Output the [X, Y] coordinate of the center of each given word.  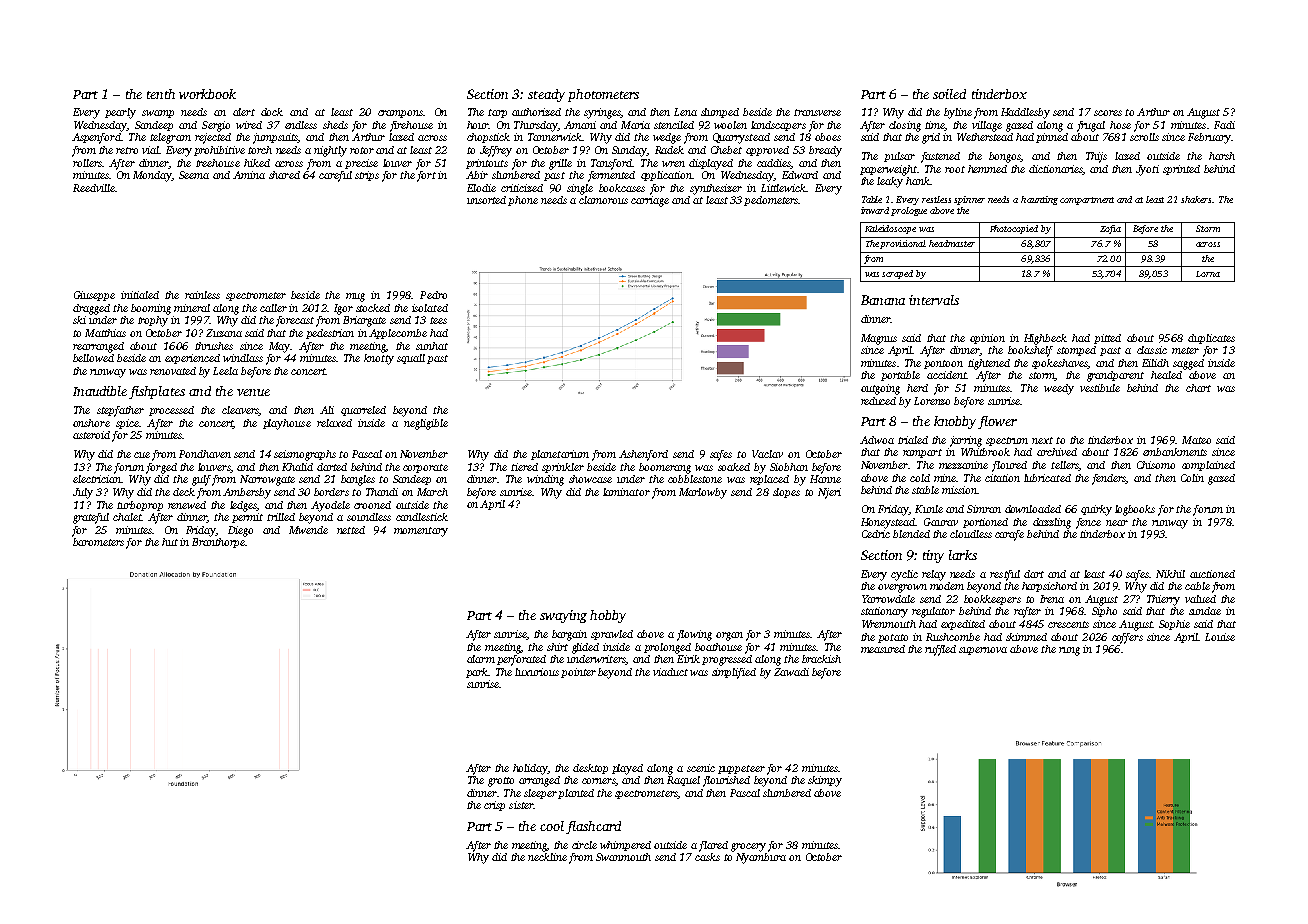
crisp [494, 806]
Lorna [1208, 274]
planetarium [560, 455]
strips [367, 176]
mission [959, 490]
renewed [187, 505]
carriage [650, 201]
